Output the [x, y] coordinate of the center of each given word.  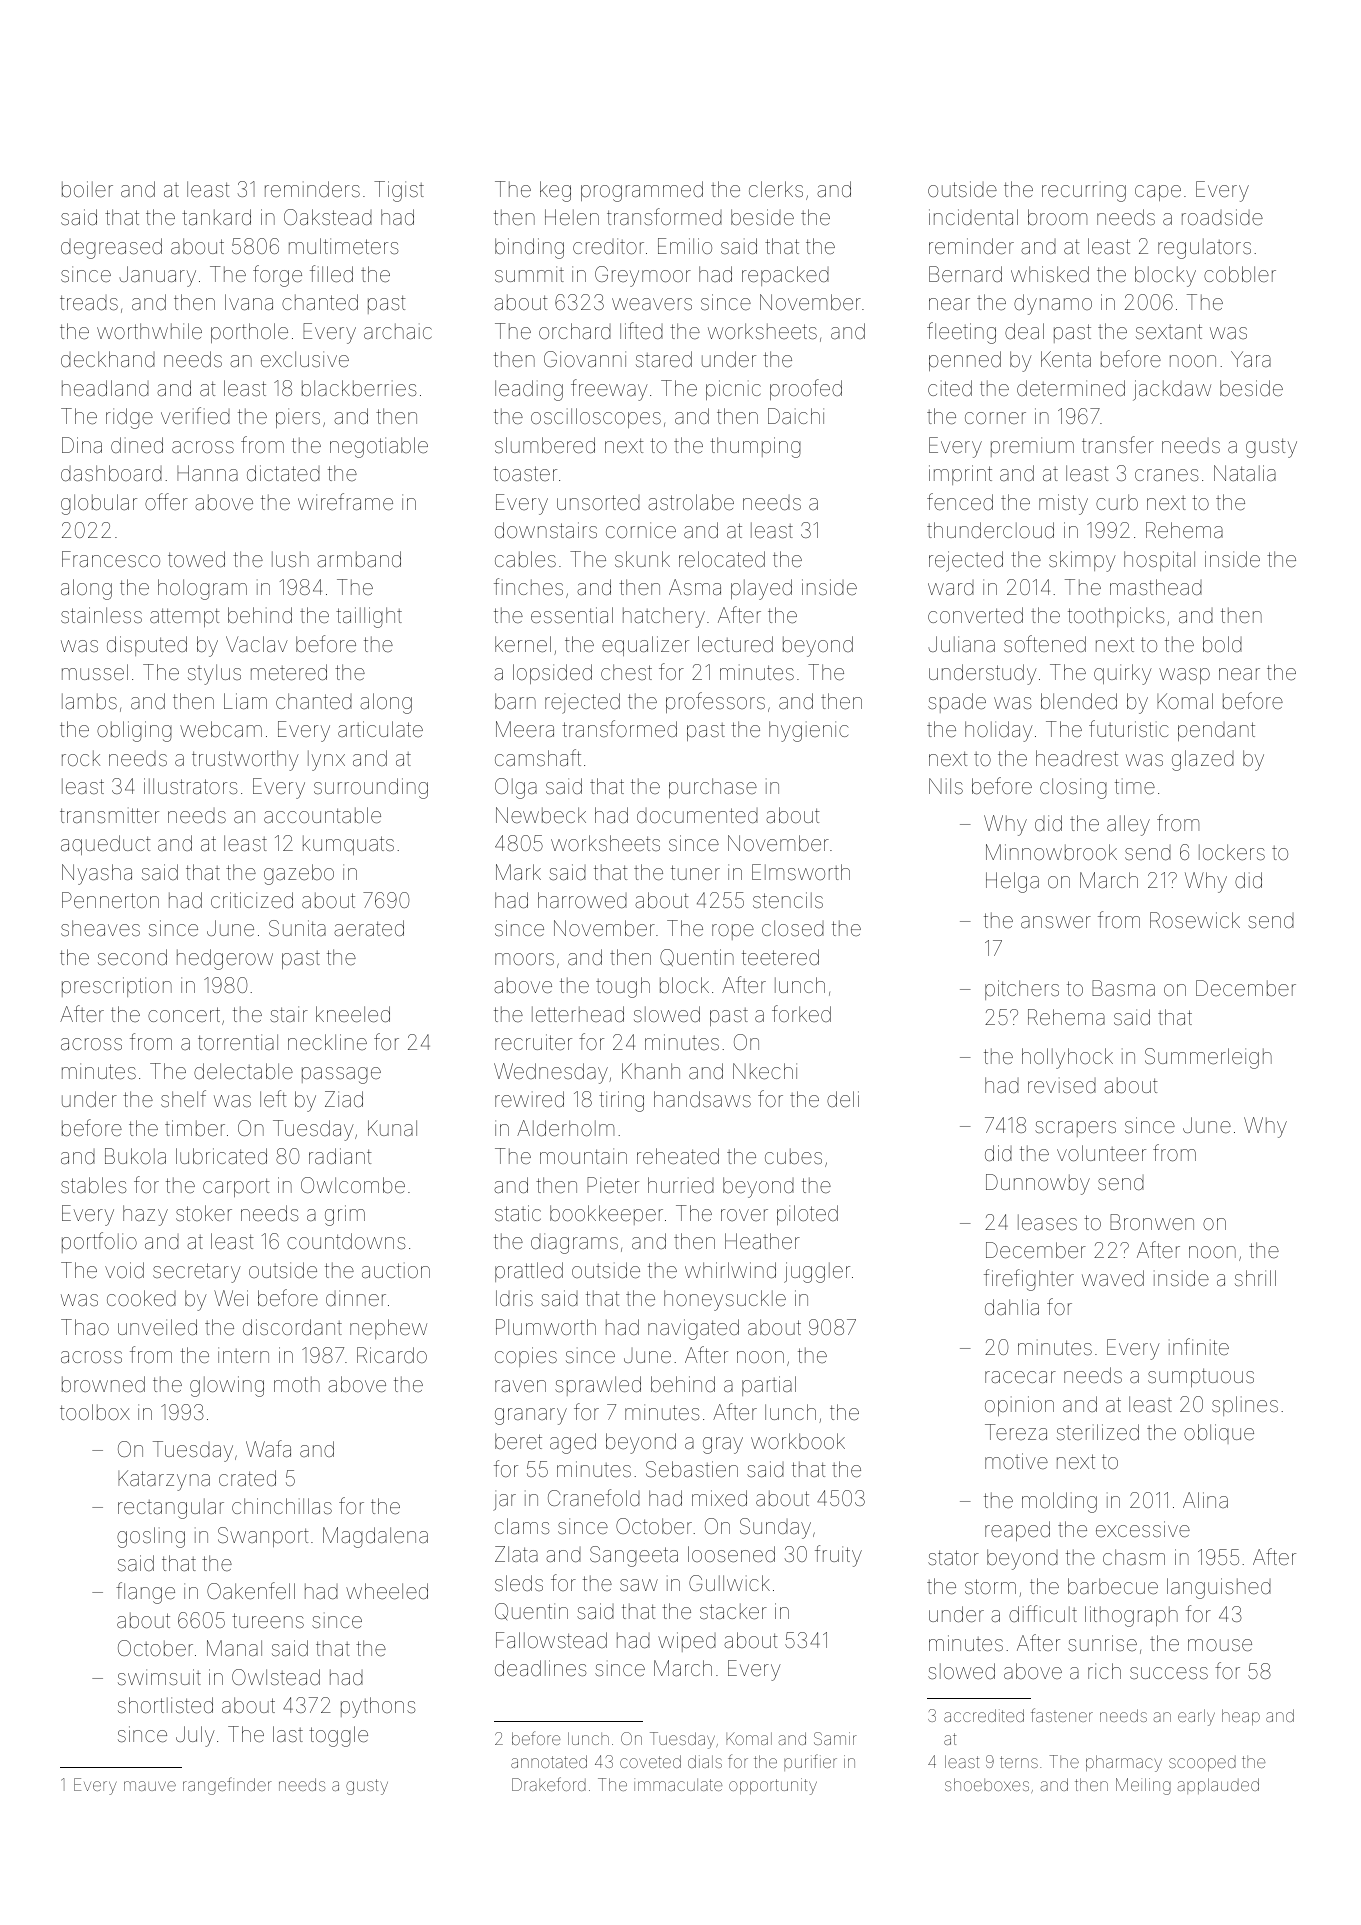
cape [1158, 193]
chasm [1134, 1557]
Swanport [263, 1537]
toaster [525, 473]
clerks [776, 189]
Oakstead [328, 217]
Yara [1251, 359]
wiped [687, 1642]
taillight [369, 617]
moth [297, 1384]
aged [573, 1443]
